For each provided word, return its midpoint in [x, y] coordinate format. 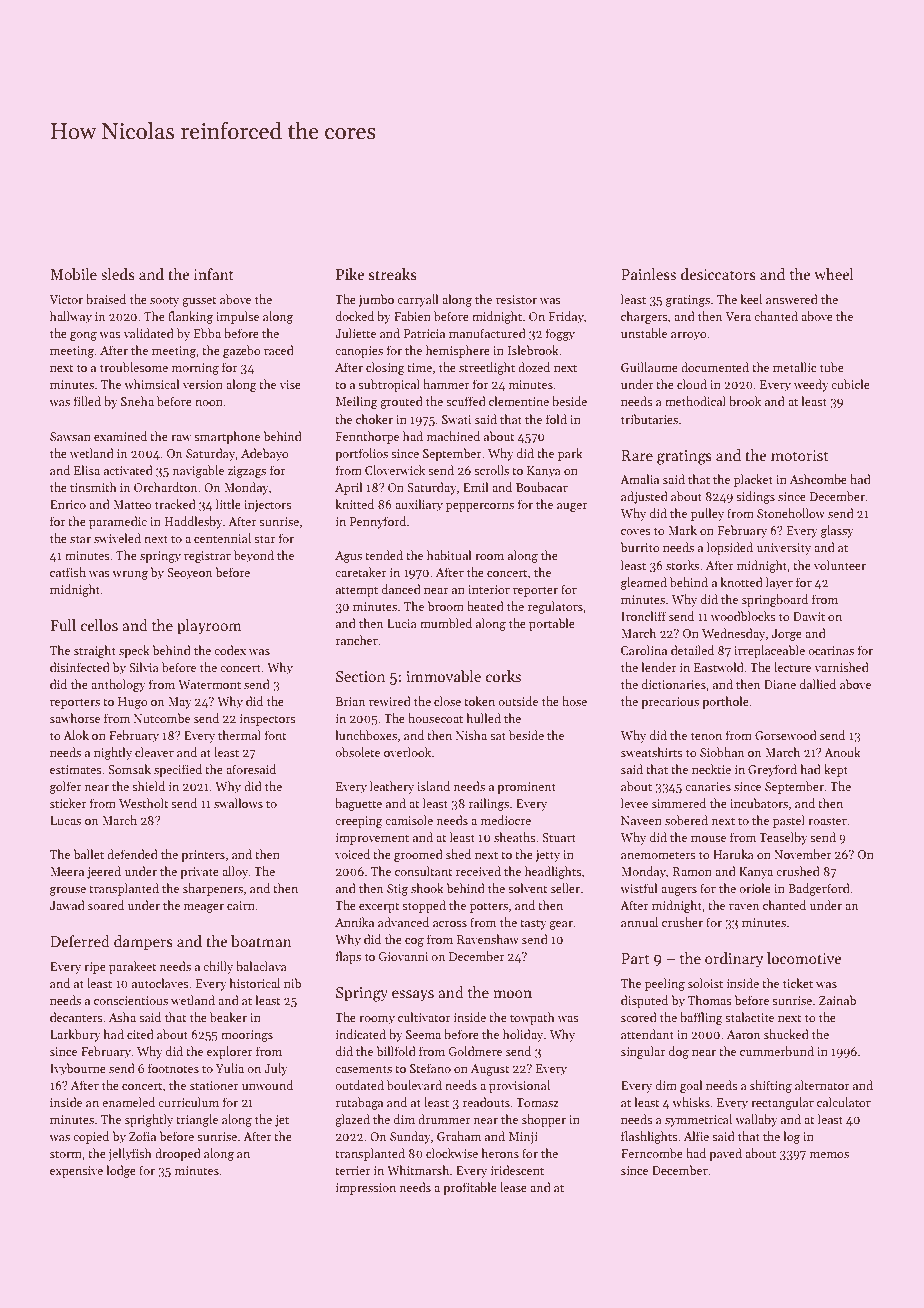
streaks [393, 274]
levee [634, 803]
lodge [121, 1171]
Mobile [73, 274]
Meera [67, 871]
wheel [834, 274]
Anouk [842, 752]
